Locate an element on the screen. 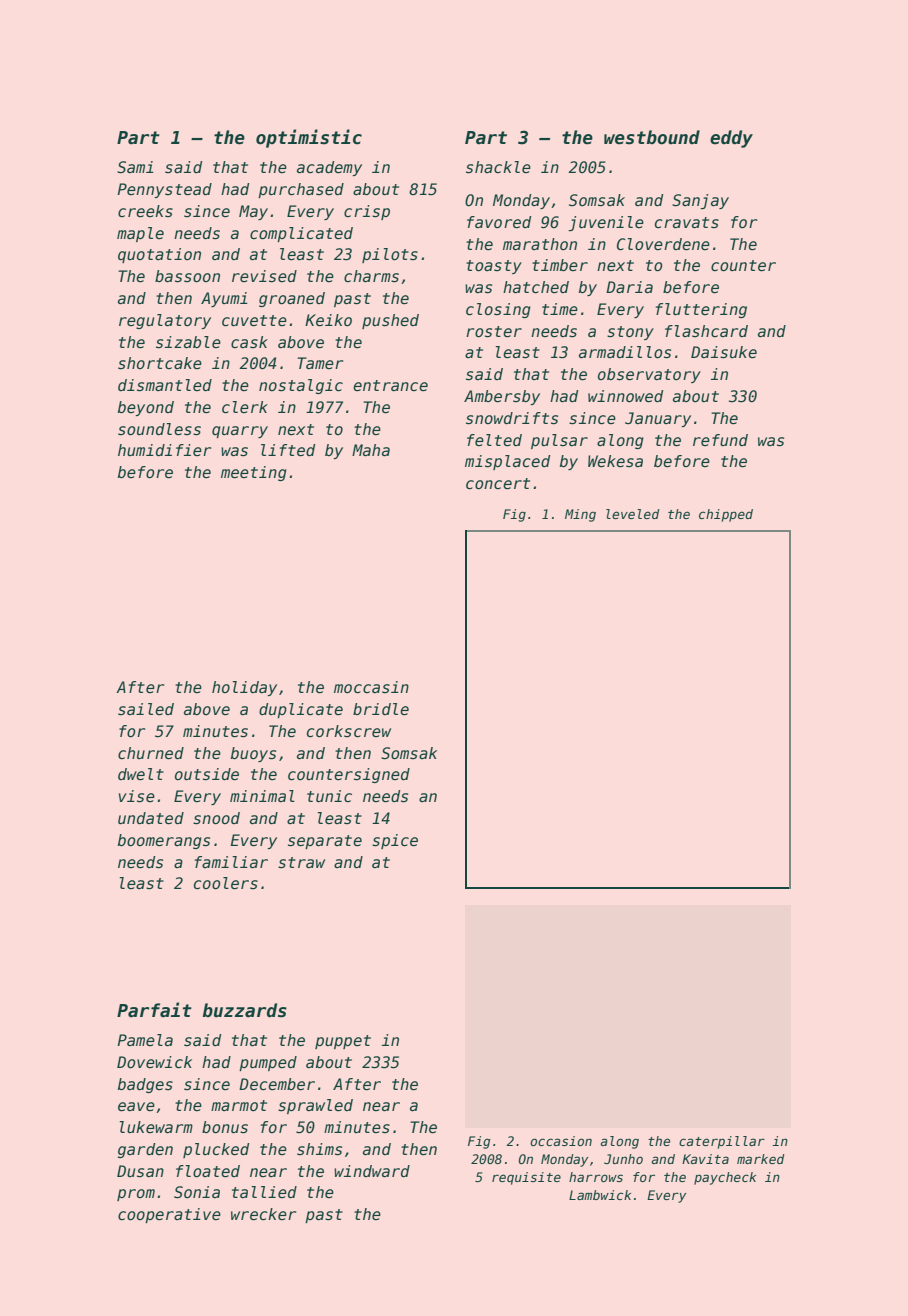 The image size is (908, 1316). chipped is located at coordinates (726, 515).
